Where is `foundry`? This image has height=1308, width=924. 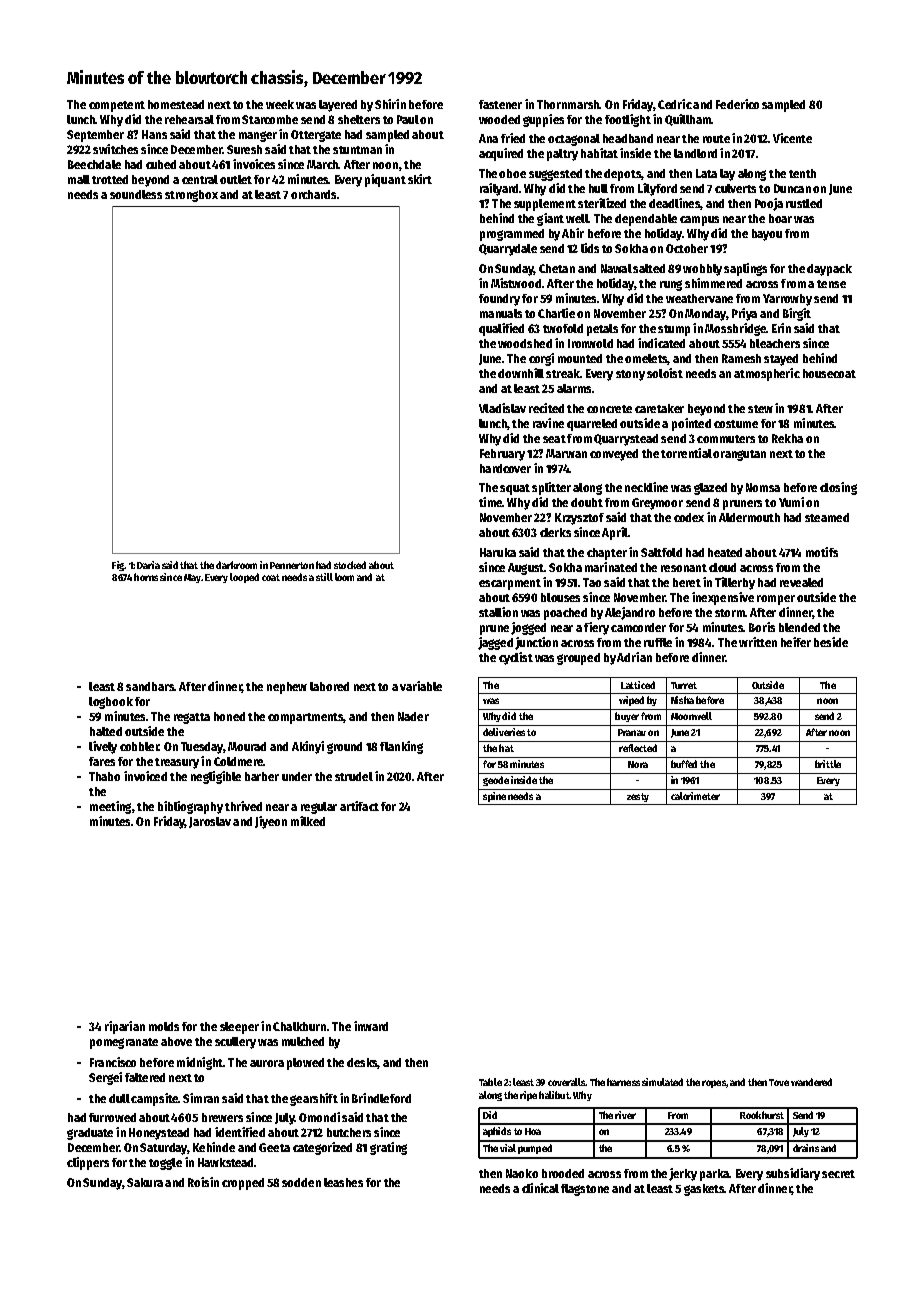 foundry is located at coordinates (499, 300).
